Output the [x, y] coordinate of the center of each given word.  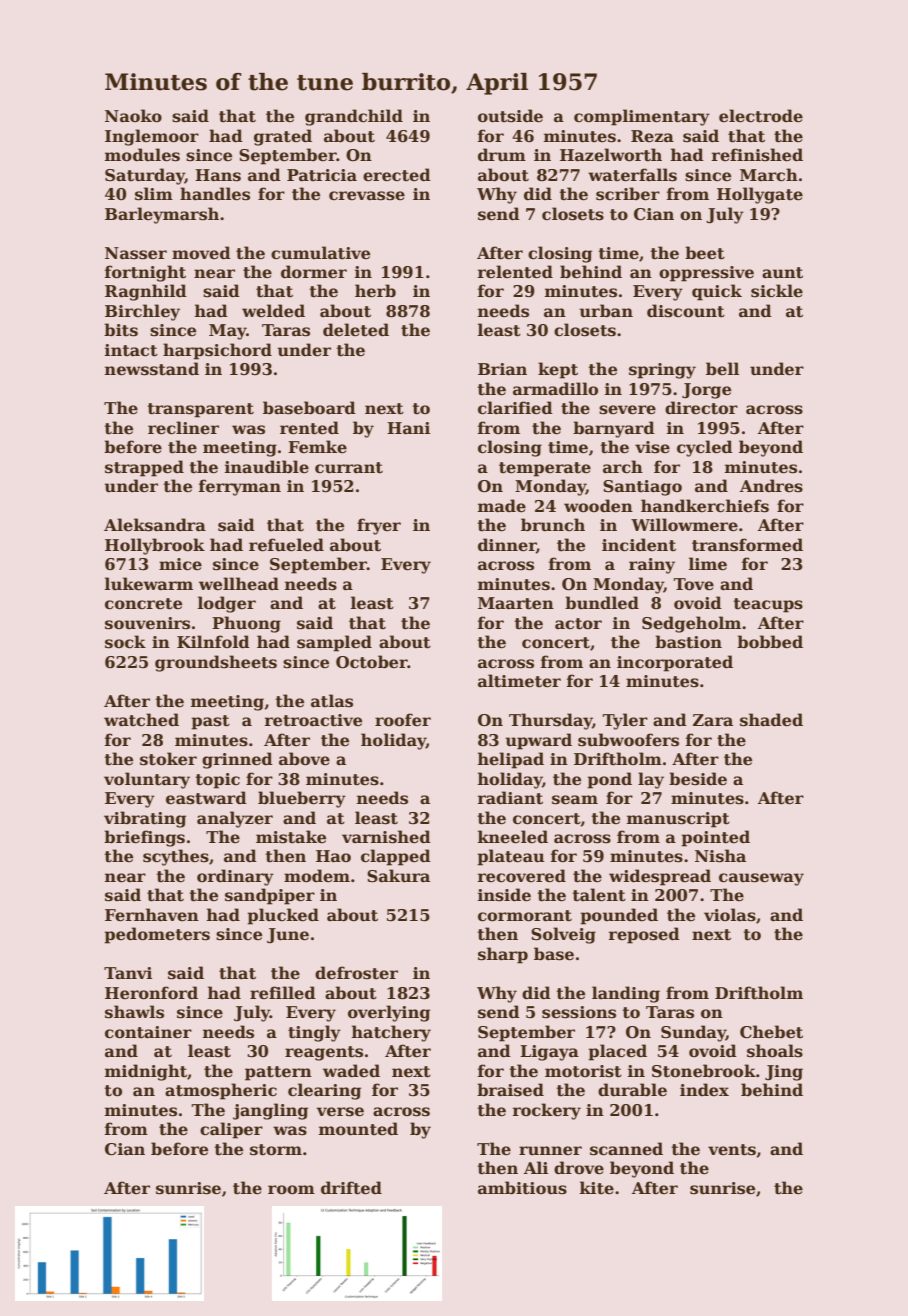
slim [154, 194]
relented [515, 272]
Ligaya [549, 1053]
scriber [628, 194]
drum [502, 155]
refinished [757, 155]
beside [698, 779]
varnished [386, 837]
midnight [146, 1072]
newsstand [152, 369]
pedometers [157, 935]
